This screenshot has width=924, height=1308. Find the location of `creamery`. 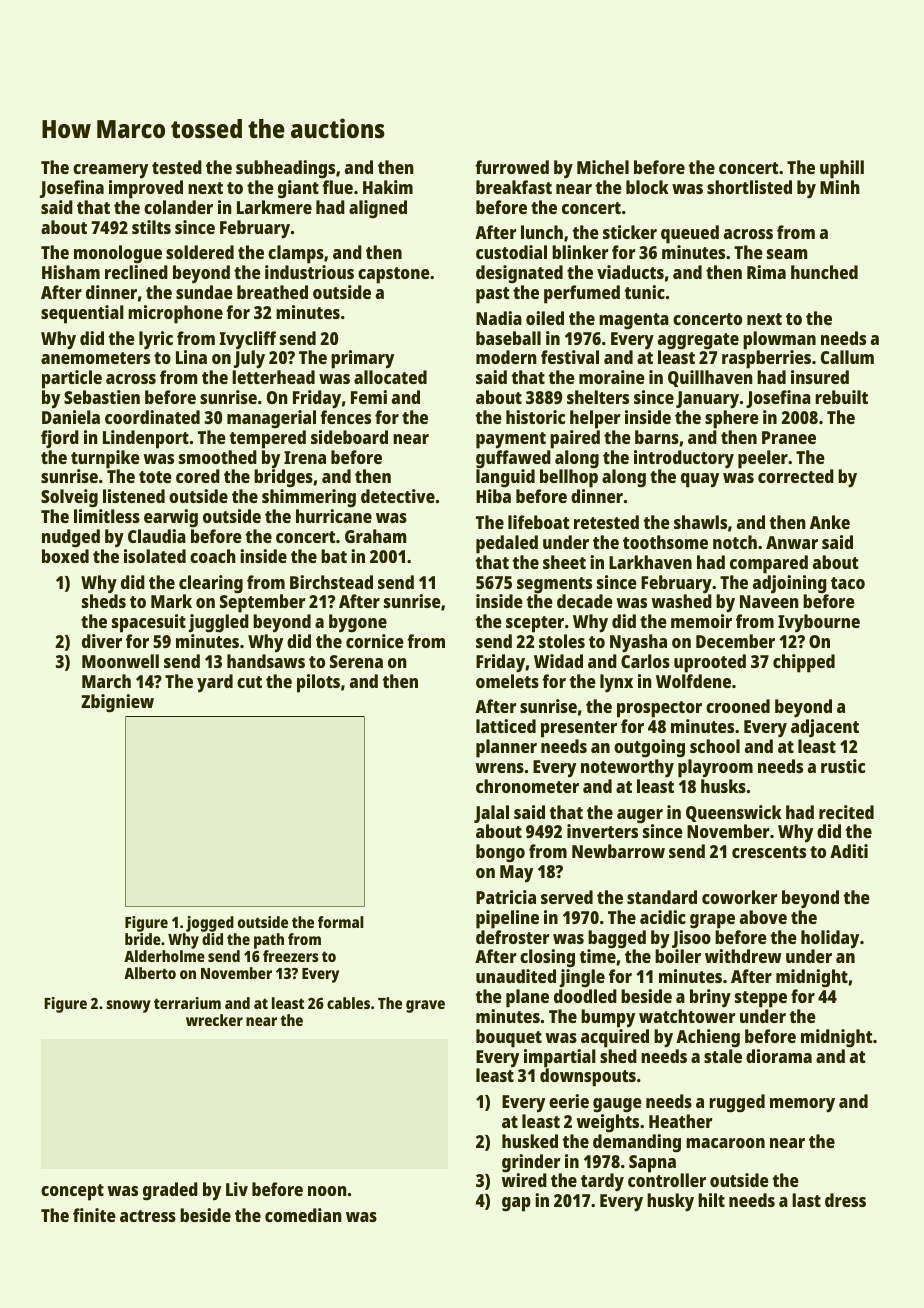

creamery is located at coordinates (110, 171).
